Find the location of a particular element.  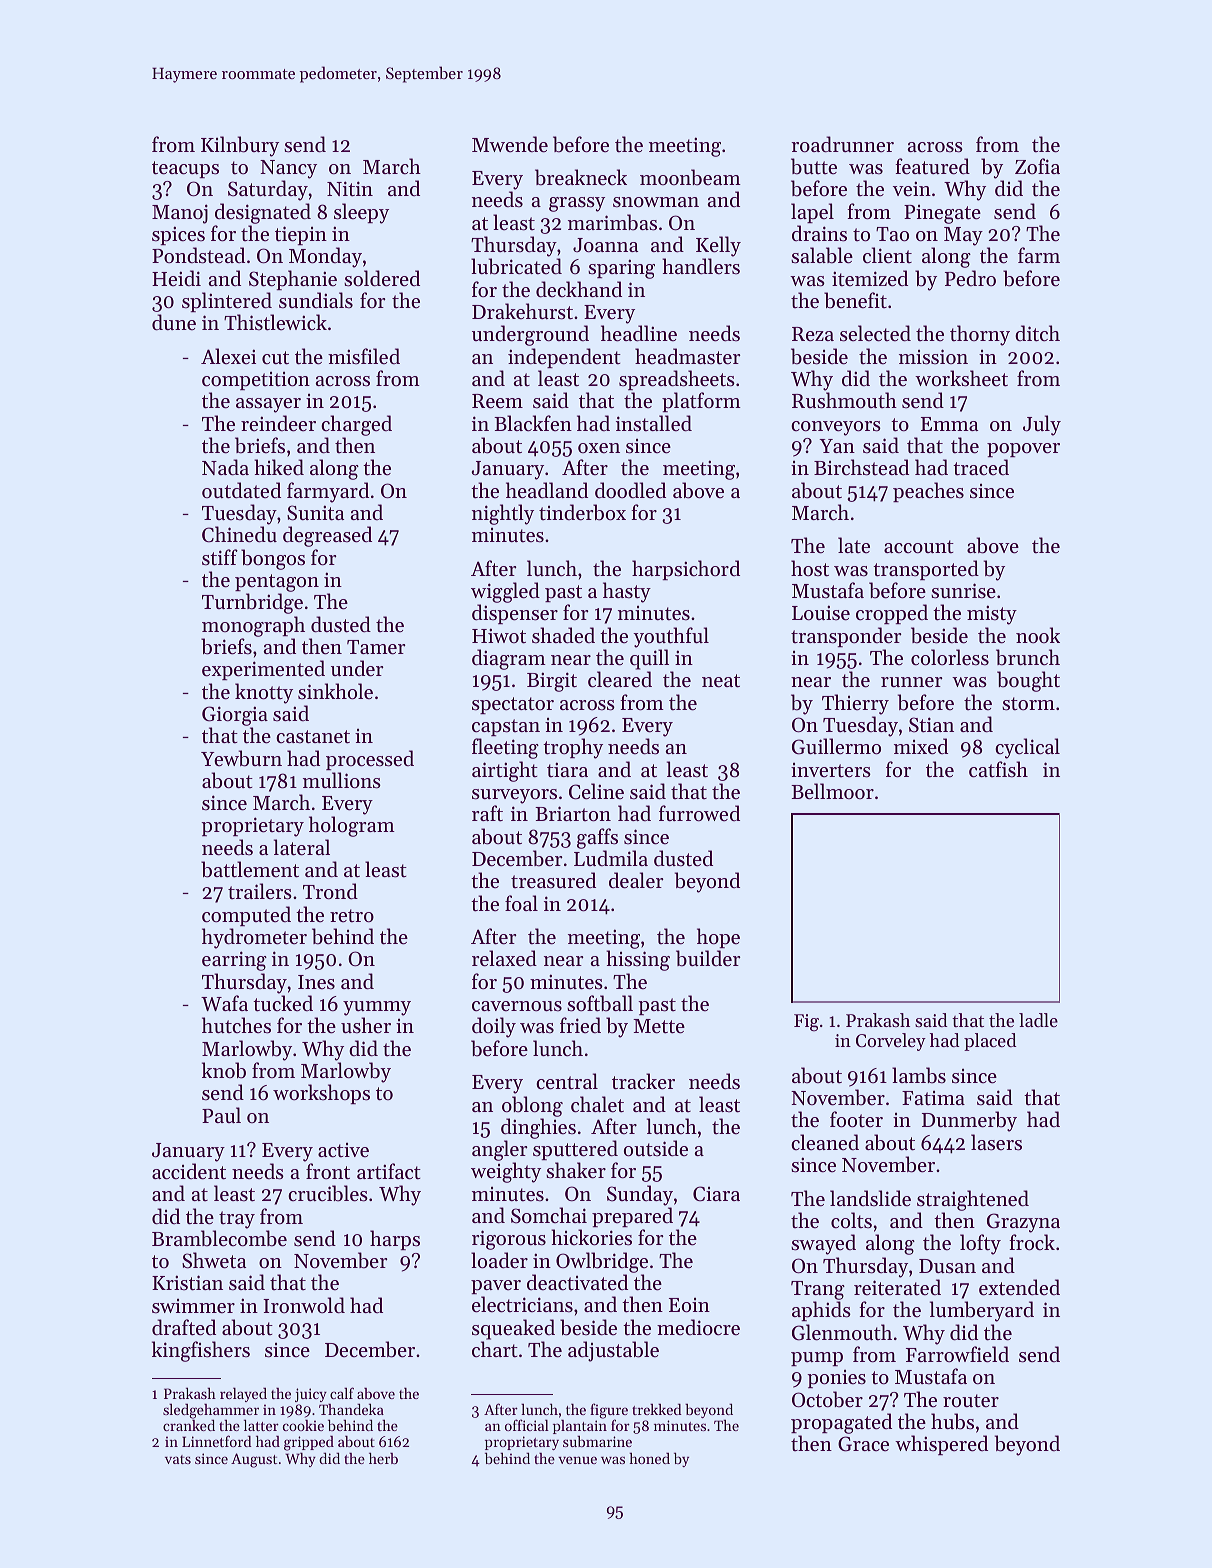

Pedro is located at coordinates (970, 278).
